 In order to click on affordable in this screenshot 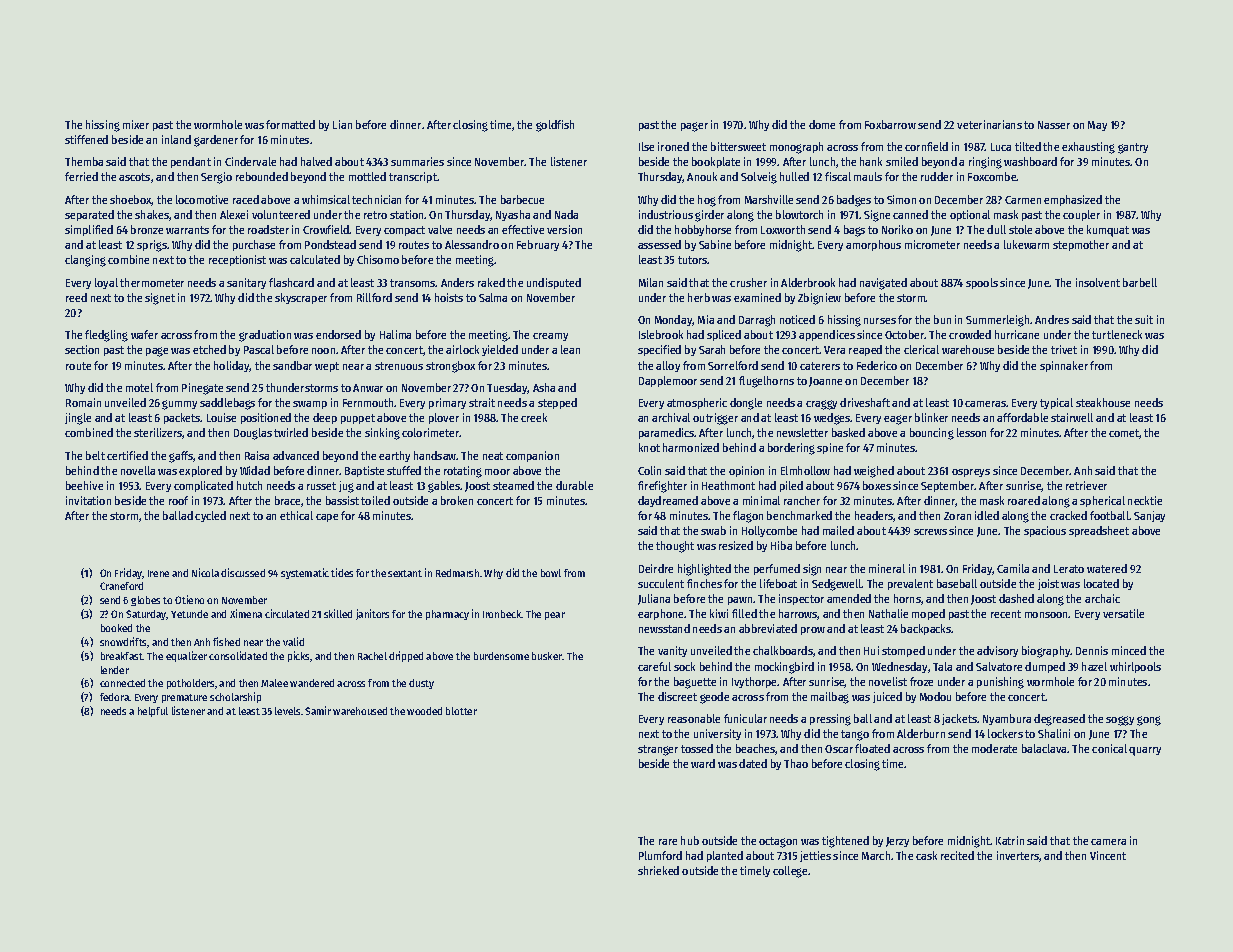, I will do `click(1022, 417)`.
